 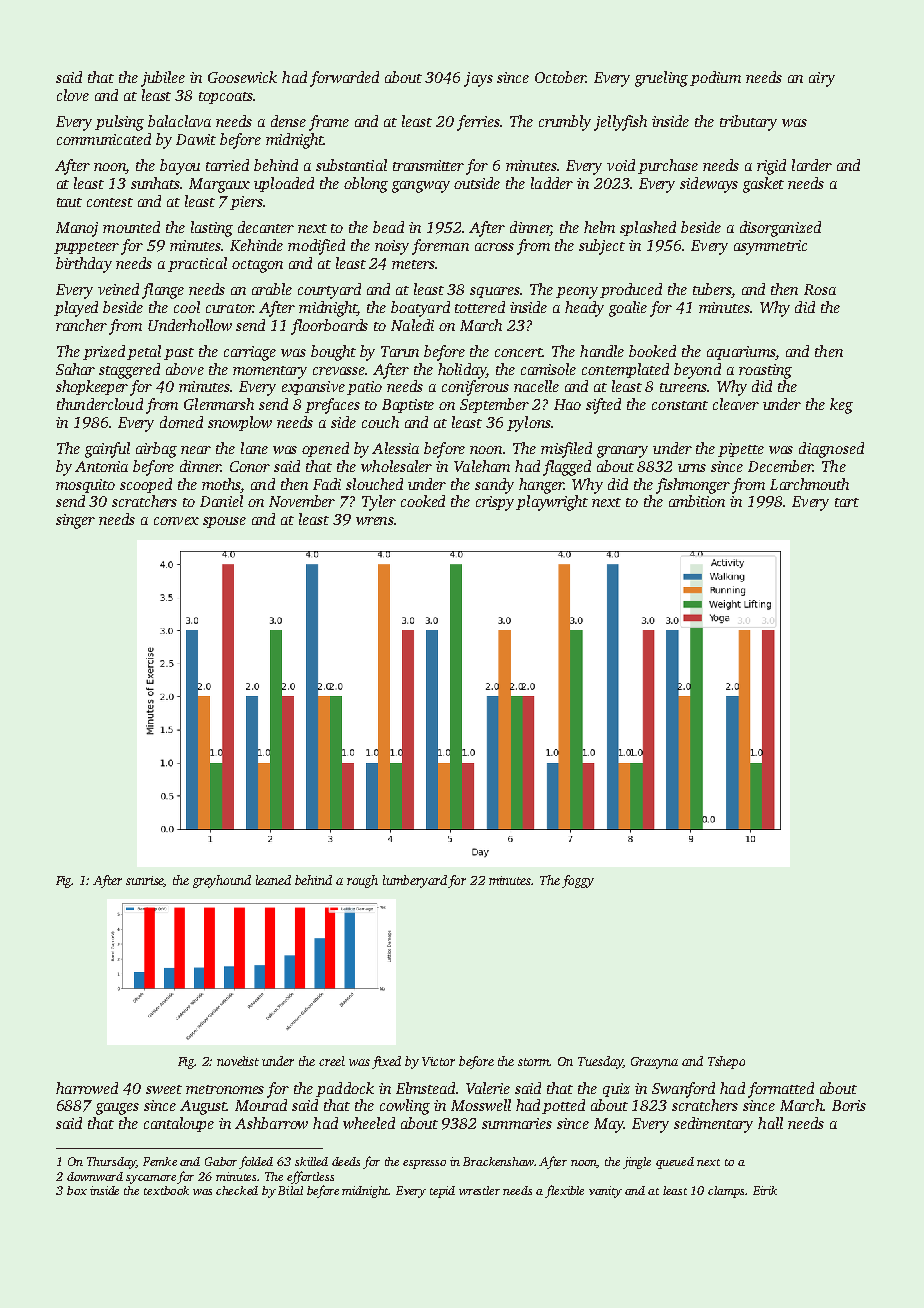 What do you see at coordinates (599, 227) in the image?
I see `helm` at bounding box center [599, 227].
